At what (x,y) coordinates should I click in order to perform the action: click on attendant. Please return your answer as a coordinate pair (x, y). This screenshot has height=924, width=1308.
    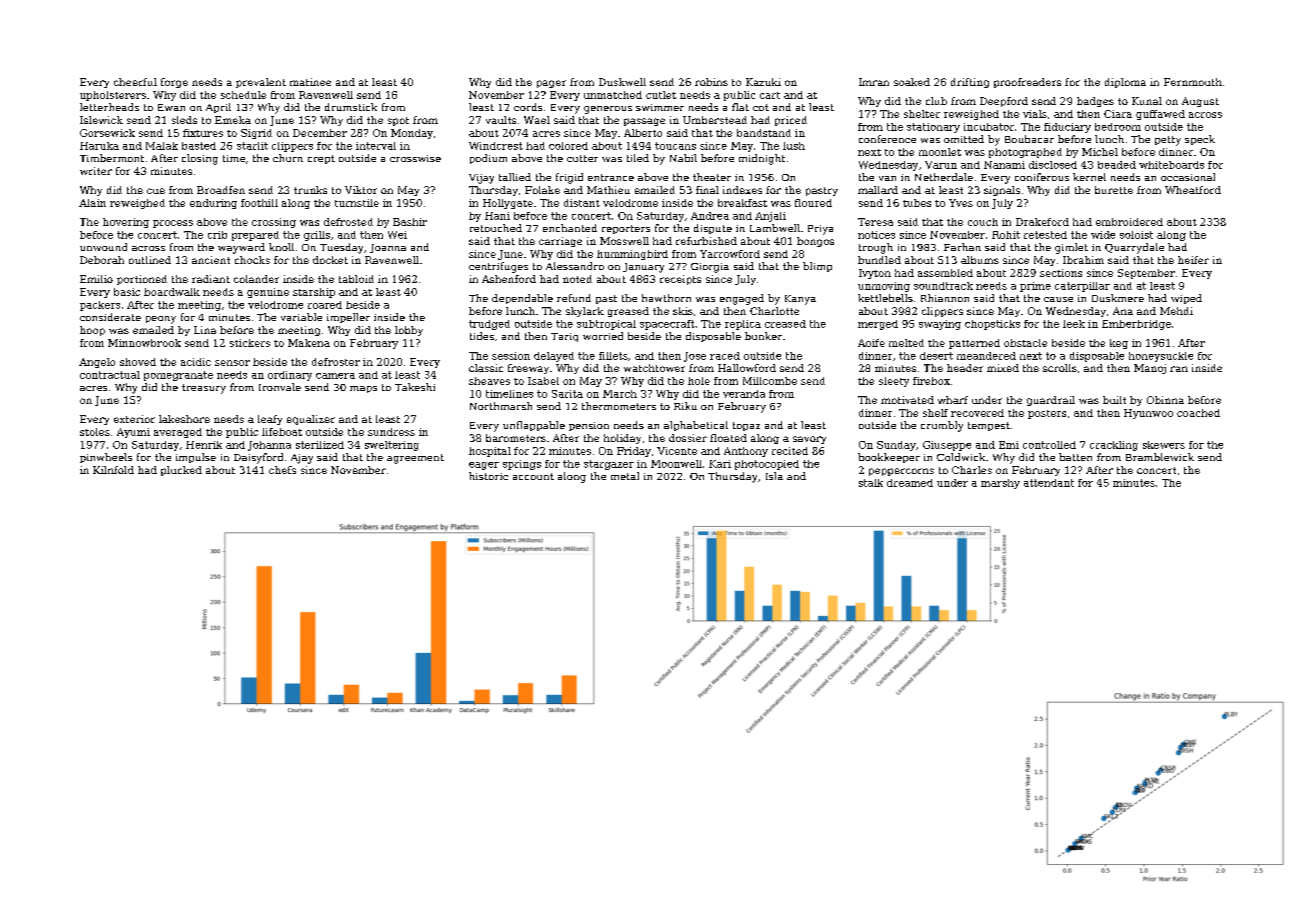
    Looking at the image, I should click on (1049, 483).
